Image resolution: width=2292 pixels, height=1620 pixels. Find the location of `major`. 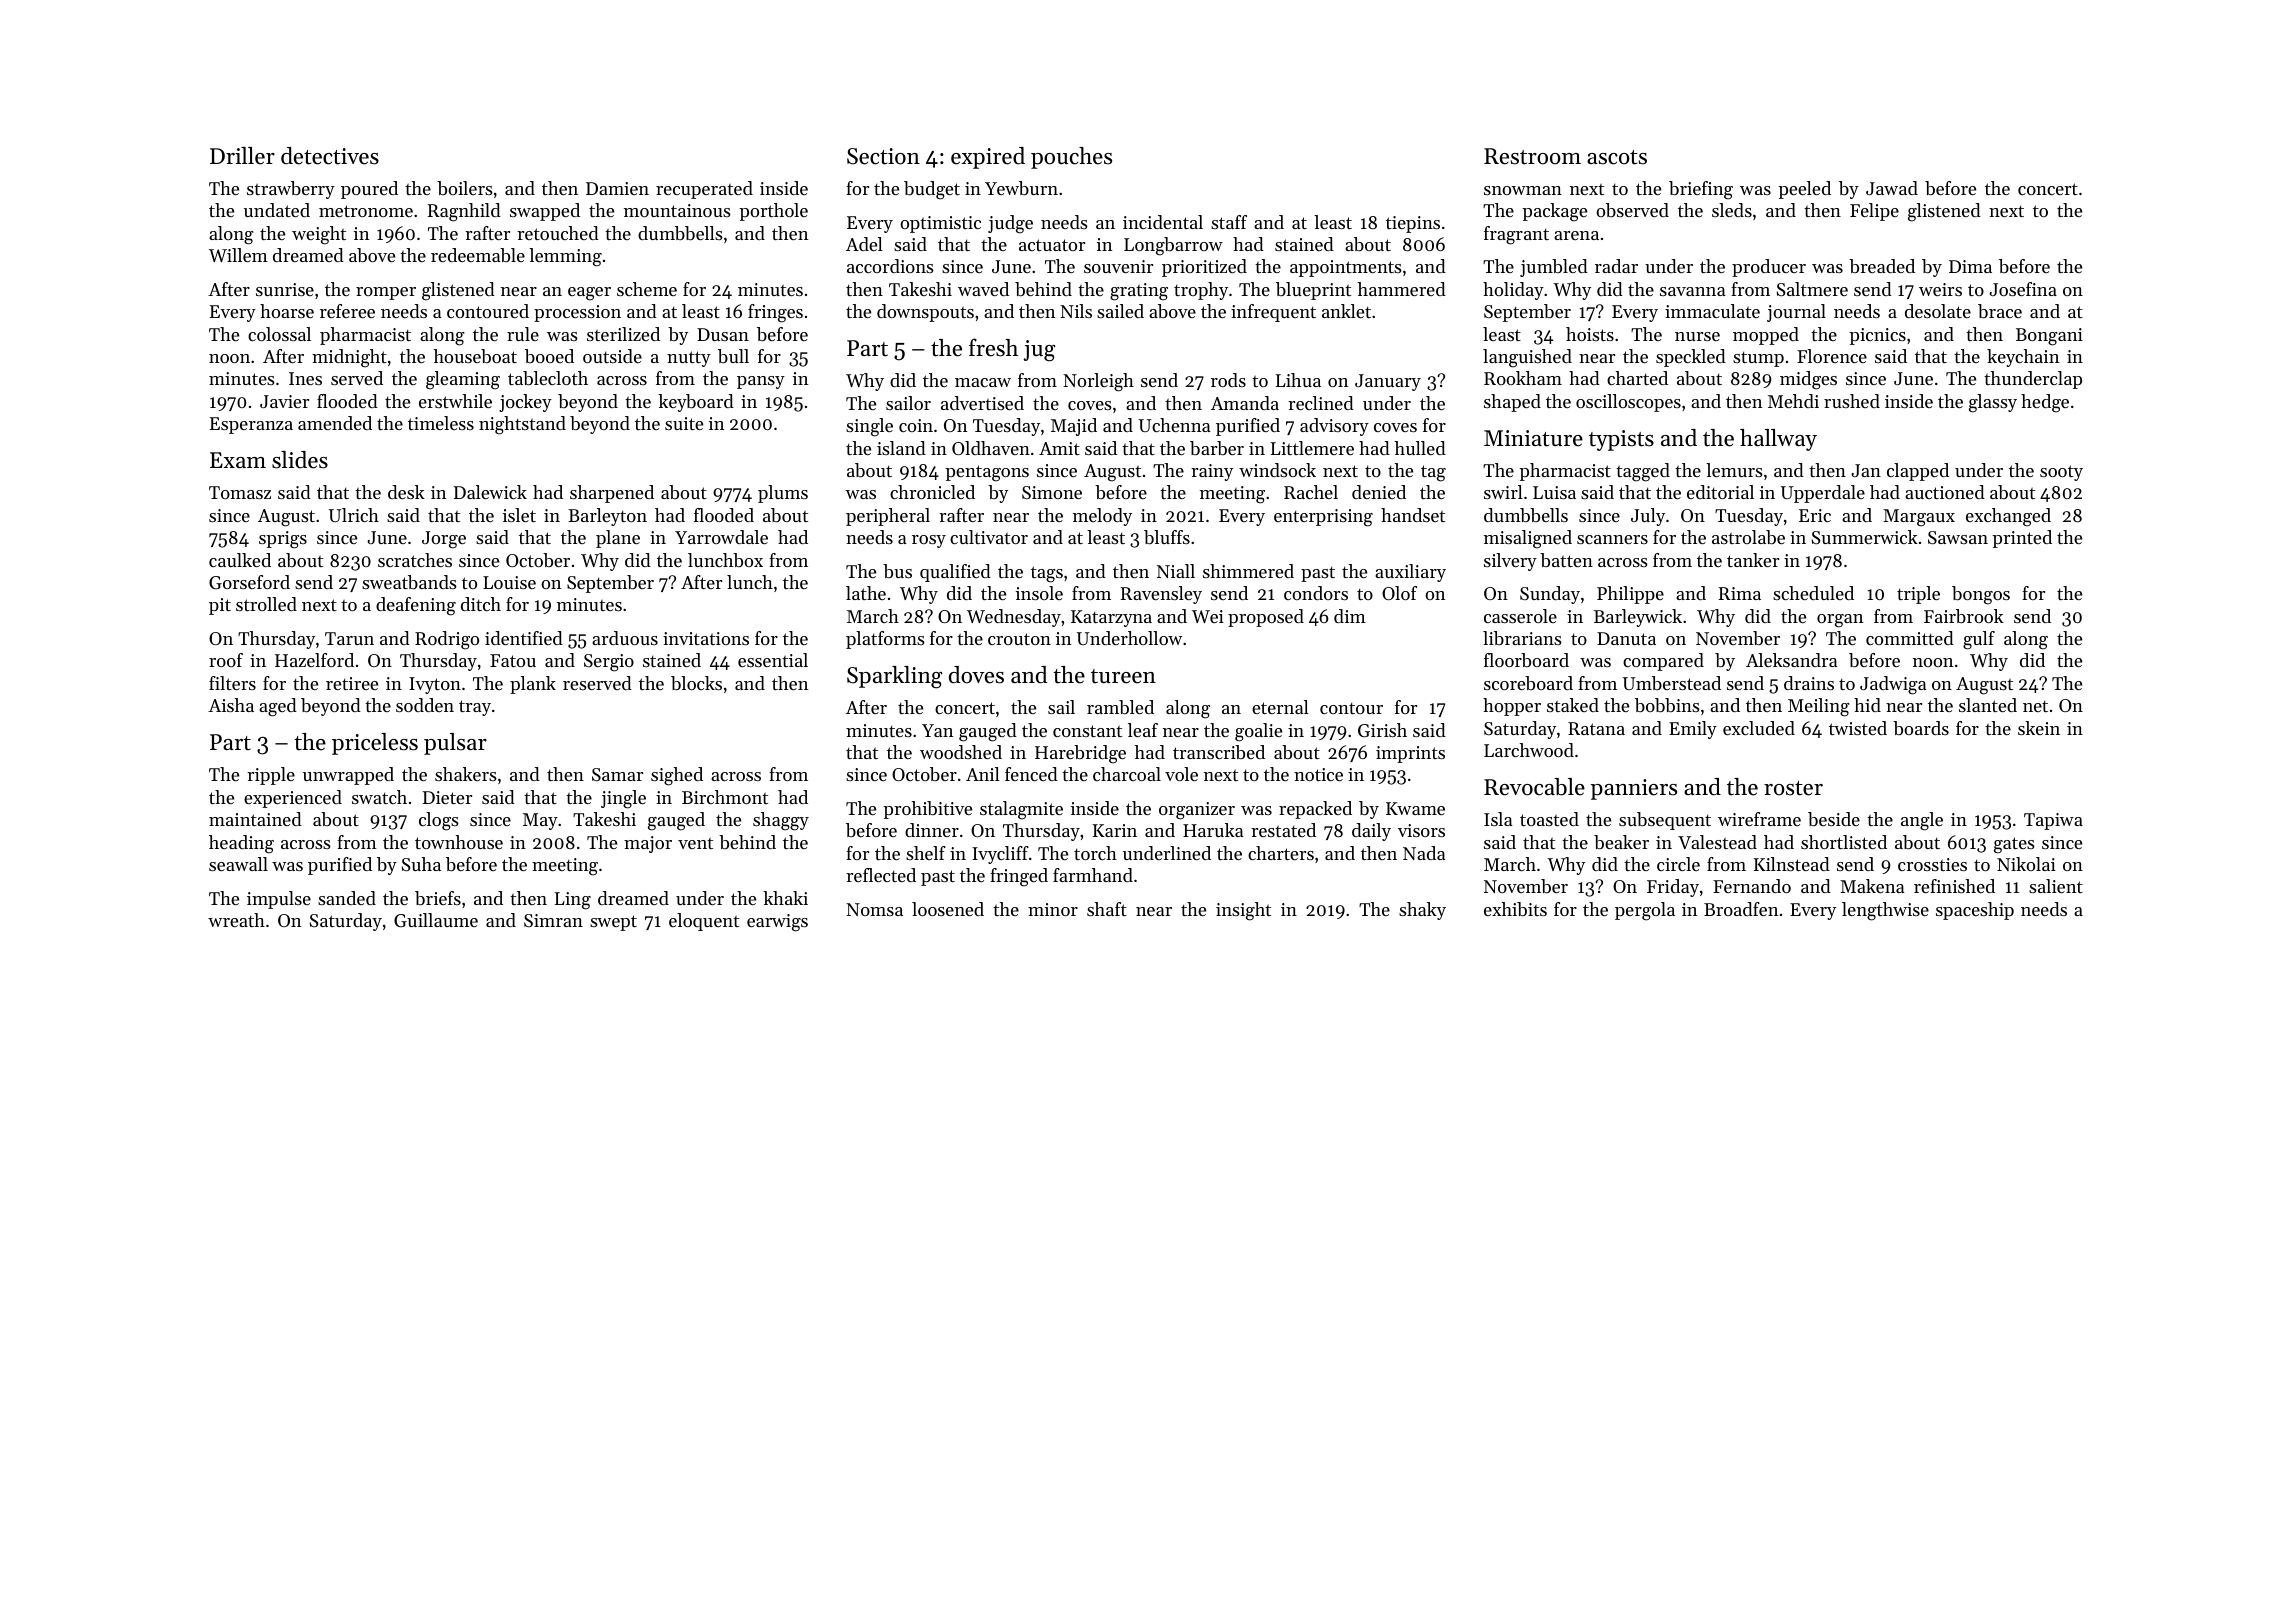

major is located at coordinates (648, 844).
